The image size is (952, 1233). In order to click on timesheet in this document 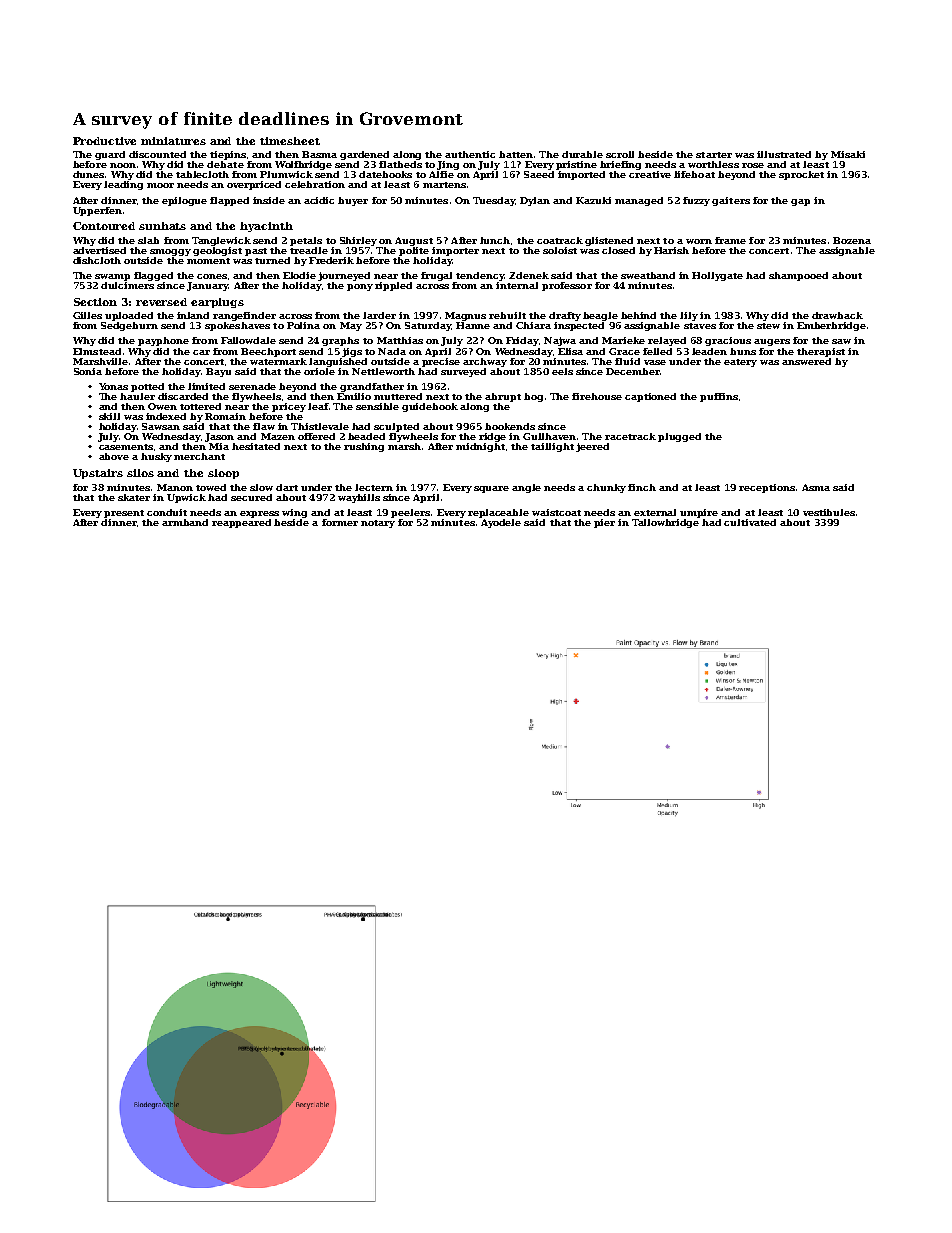, I will do `click(290, 141)`.
